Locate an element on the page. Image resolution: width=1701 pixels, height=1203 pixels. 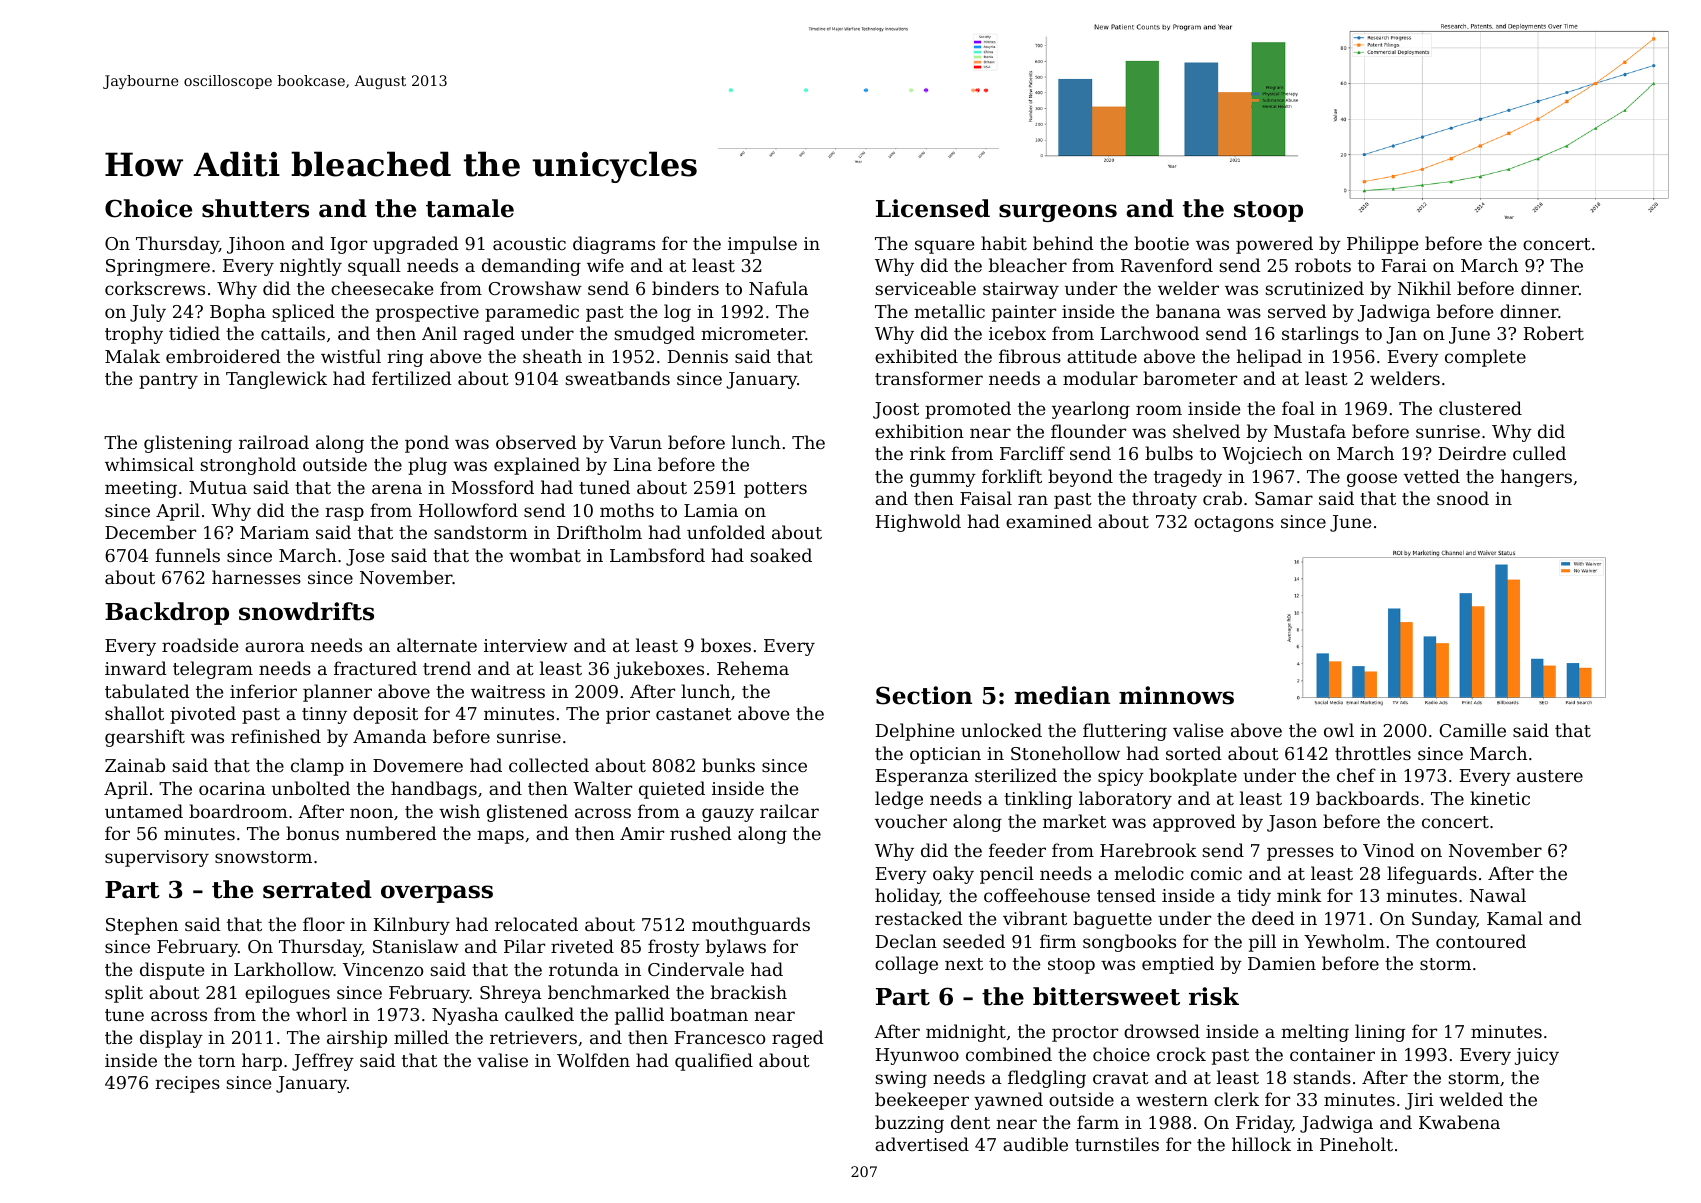
advertised is located at coordinates (922, 1144).
